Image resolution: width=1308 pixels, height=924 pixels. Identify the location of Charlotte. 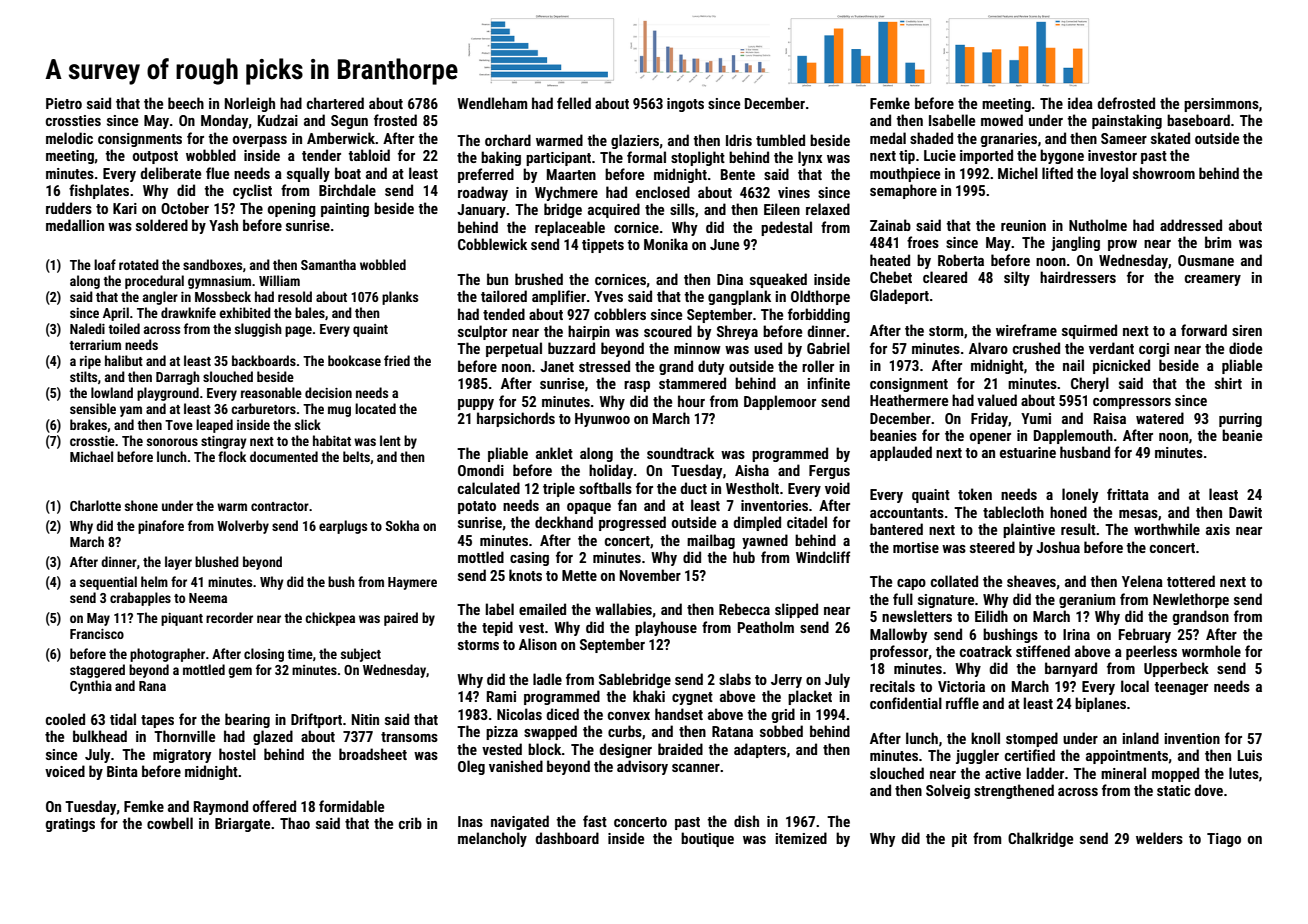
(95, 505).
